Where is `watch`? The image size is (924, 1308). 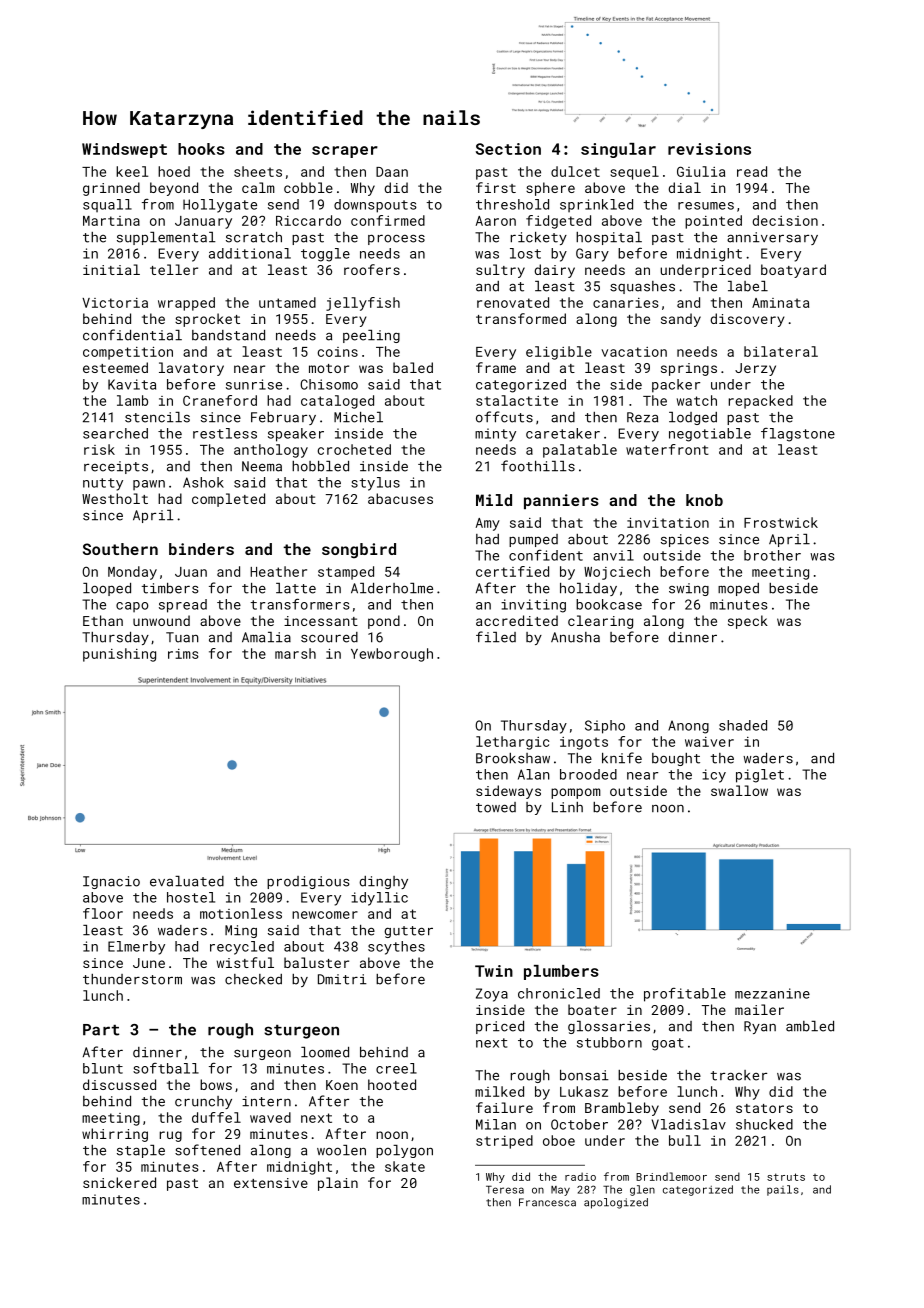
watch is located at coordinates (697, 400).
